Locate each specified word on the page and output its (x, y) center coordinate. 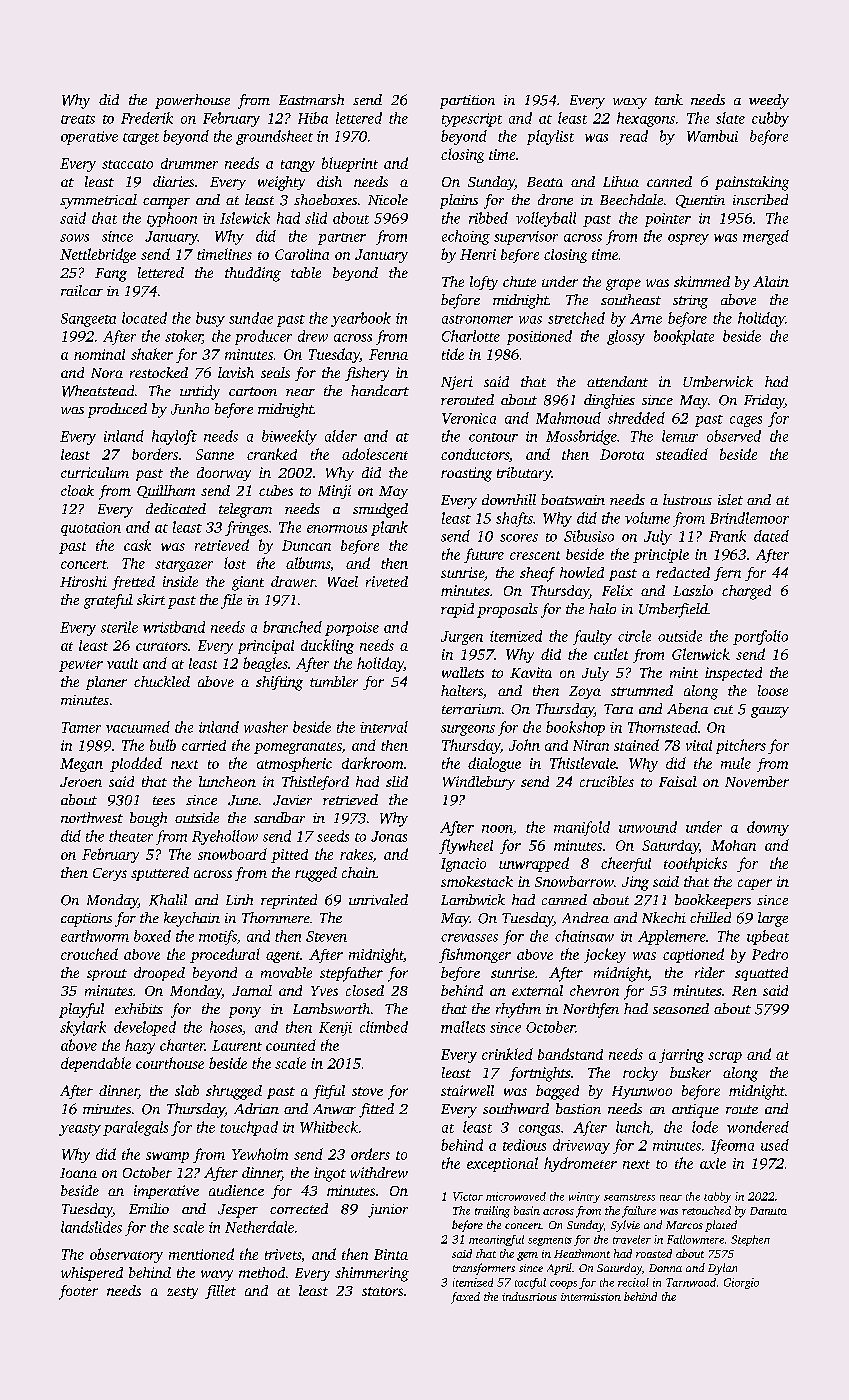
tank (669, 99)
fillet (220, 1292)
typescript (472, 120)
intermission (591, 1297)
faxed (465, 1298)
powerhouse (192, 101)
